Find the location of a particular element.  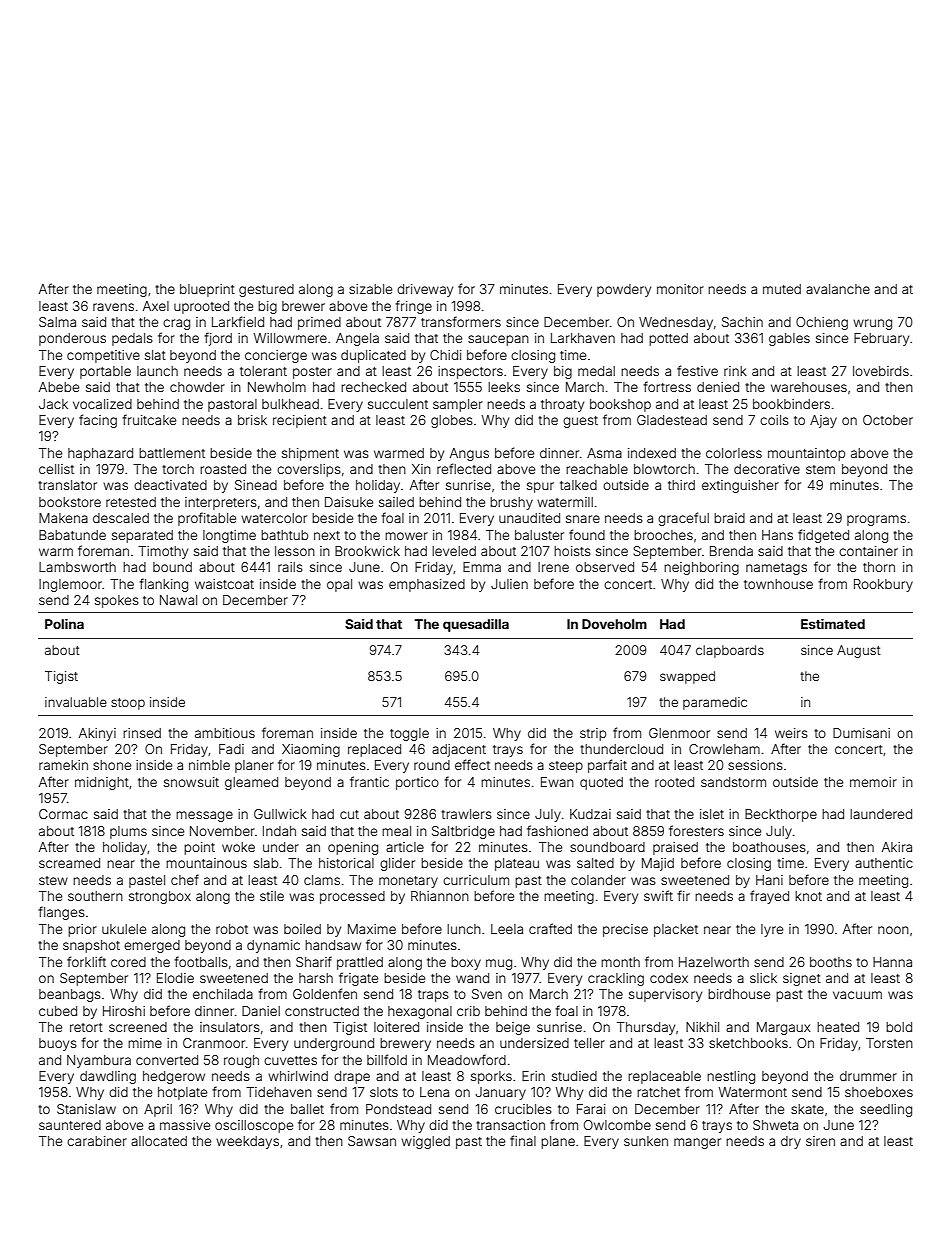

brooches is located at coordinates (663, 535).
